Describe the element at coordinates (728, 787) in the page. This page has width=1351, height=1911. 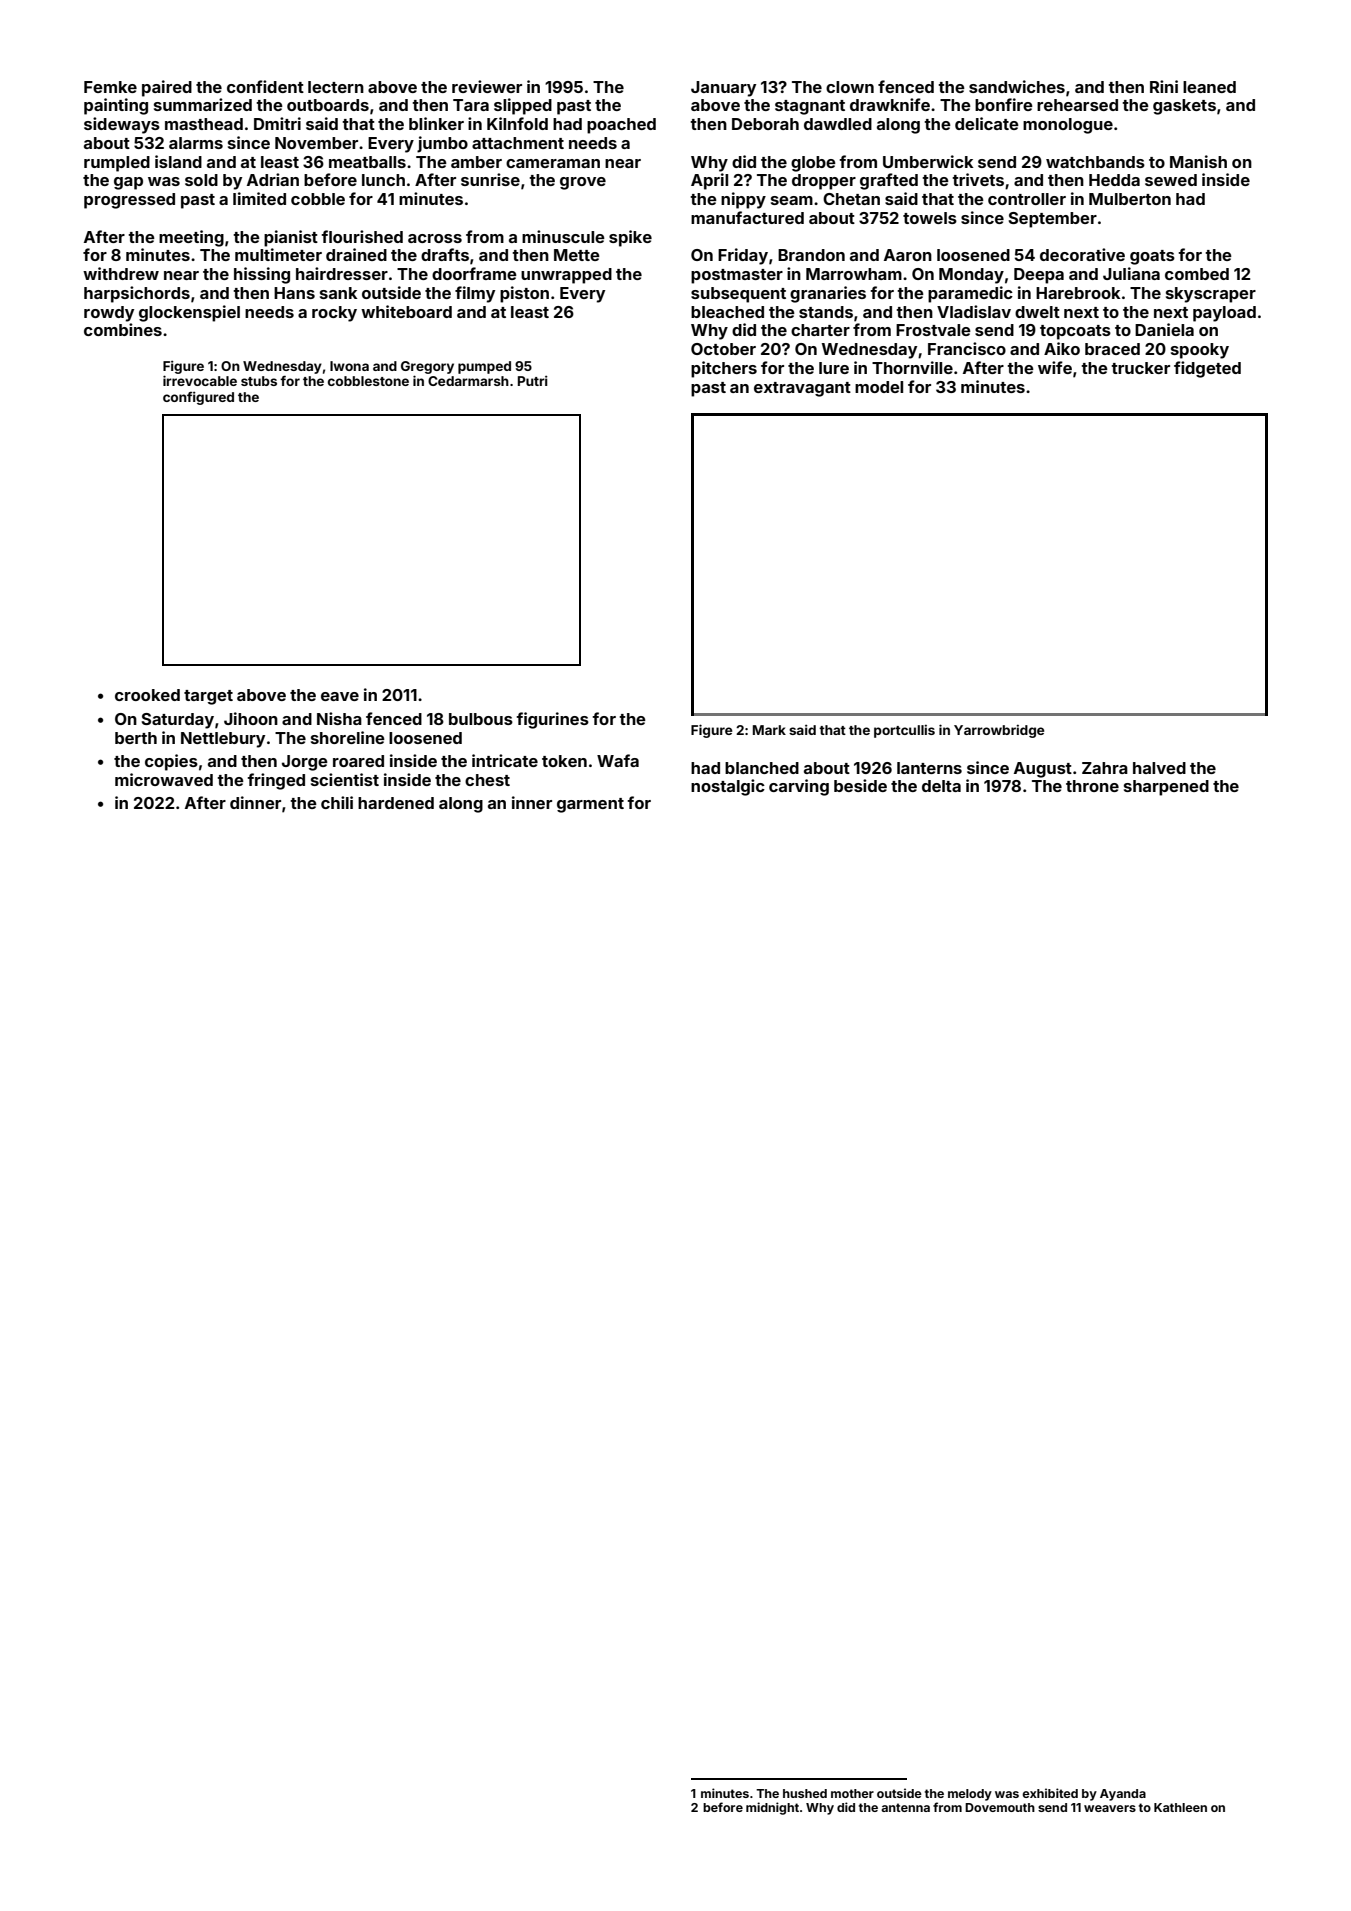
I see `nostalgic` at that location.
